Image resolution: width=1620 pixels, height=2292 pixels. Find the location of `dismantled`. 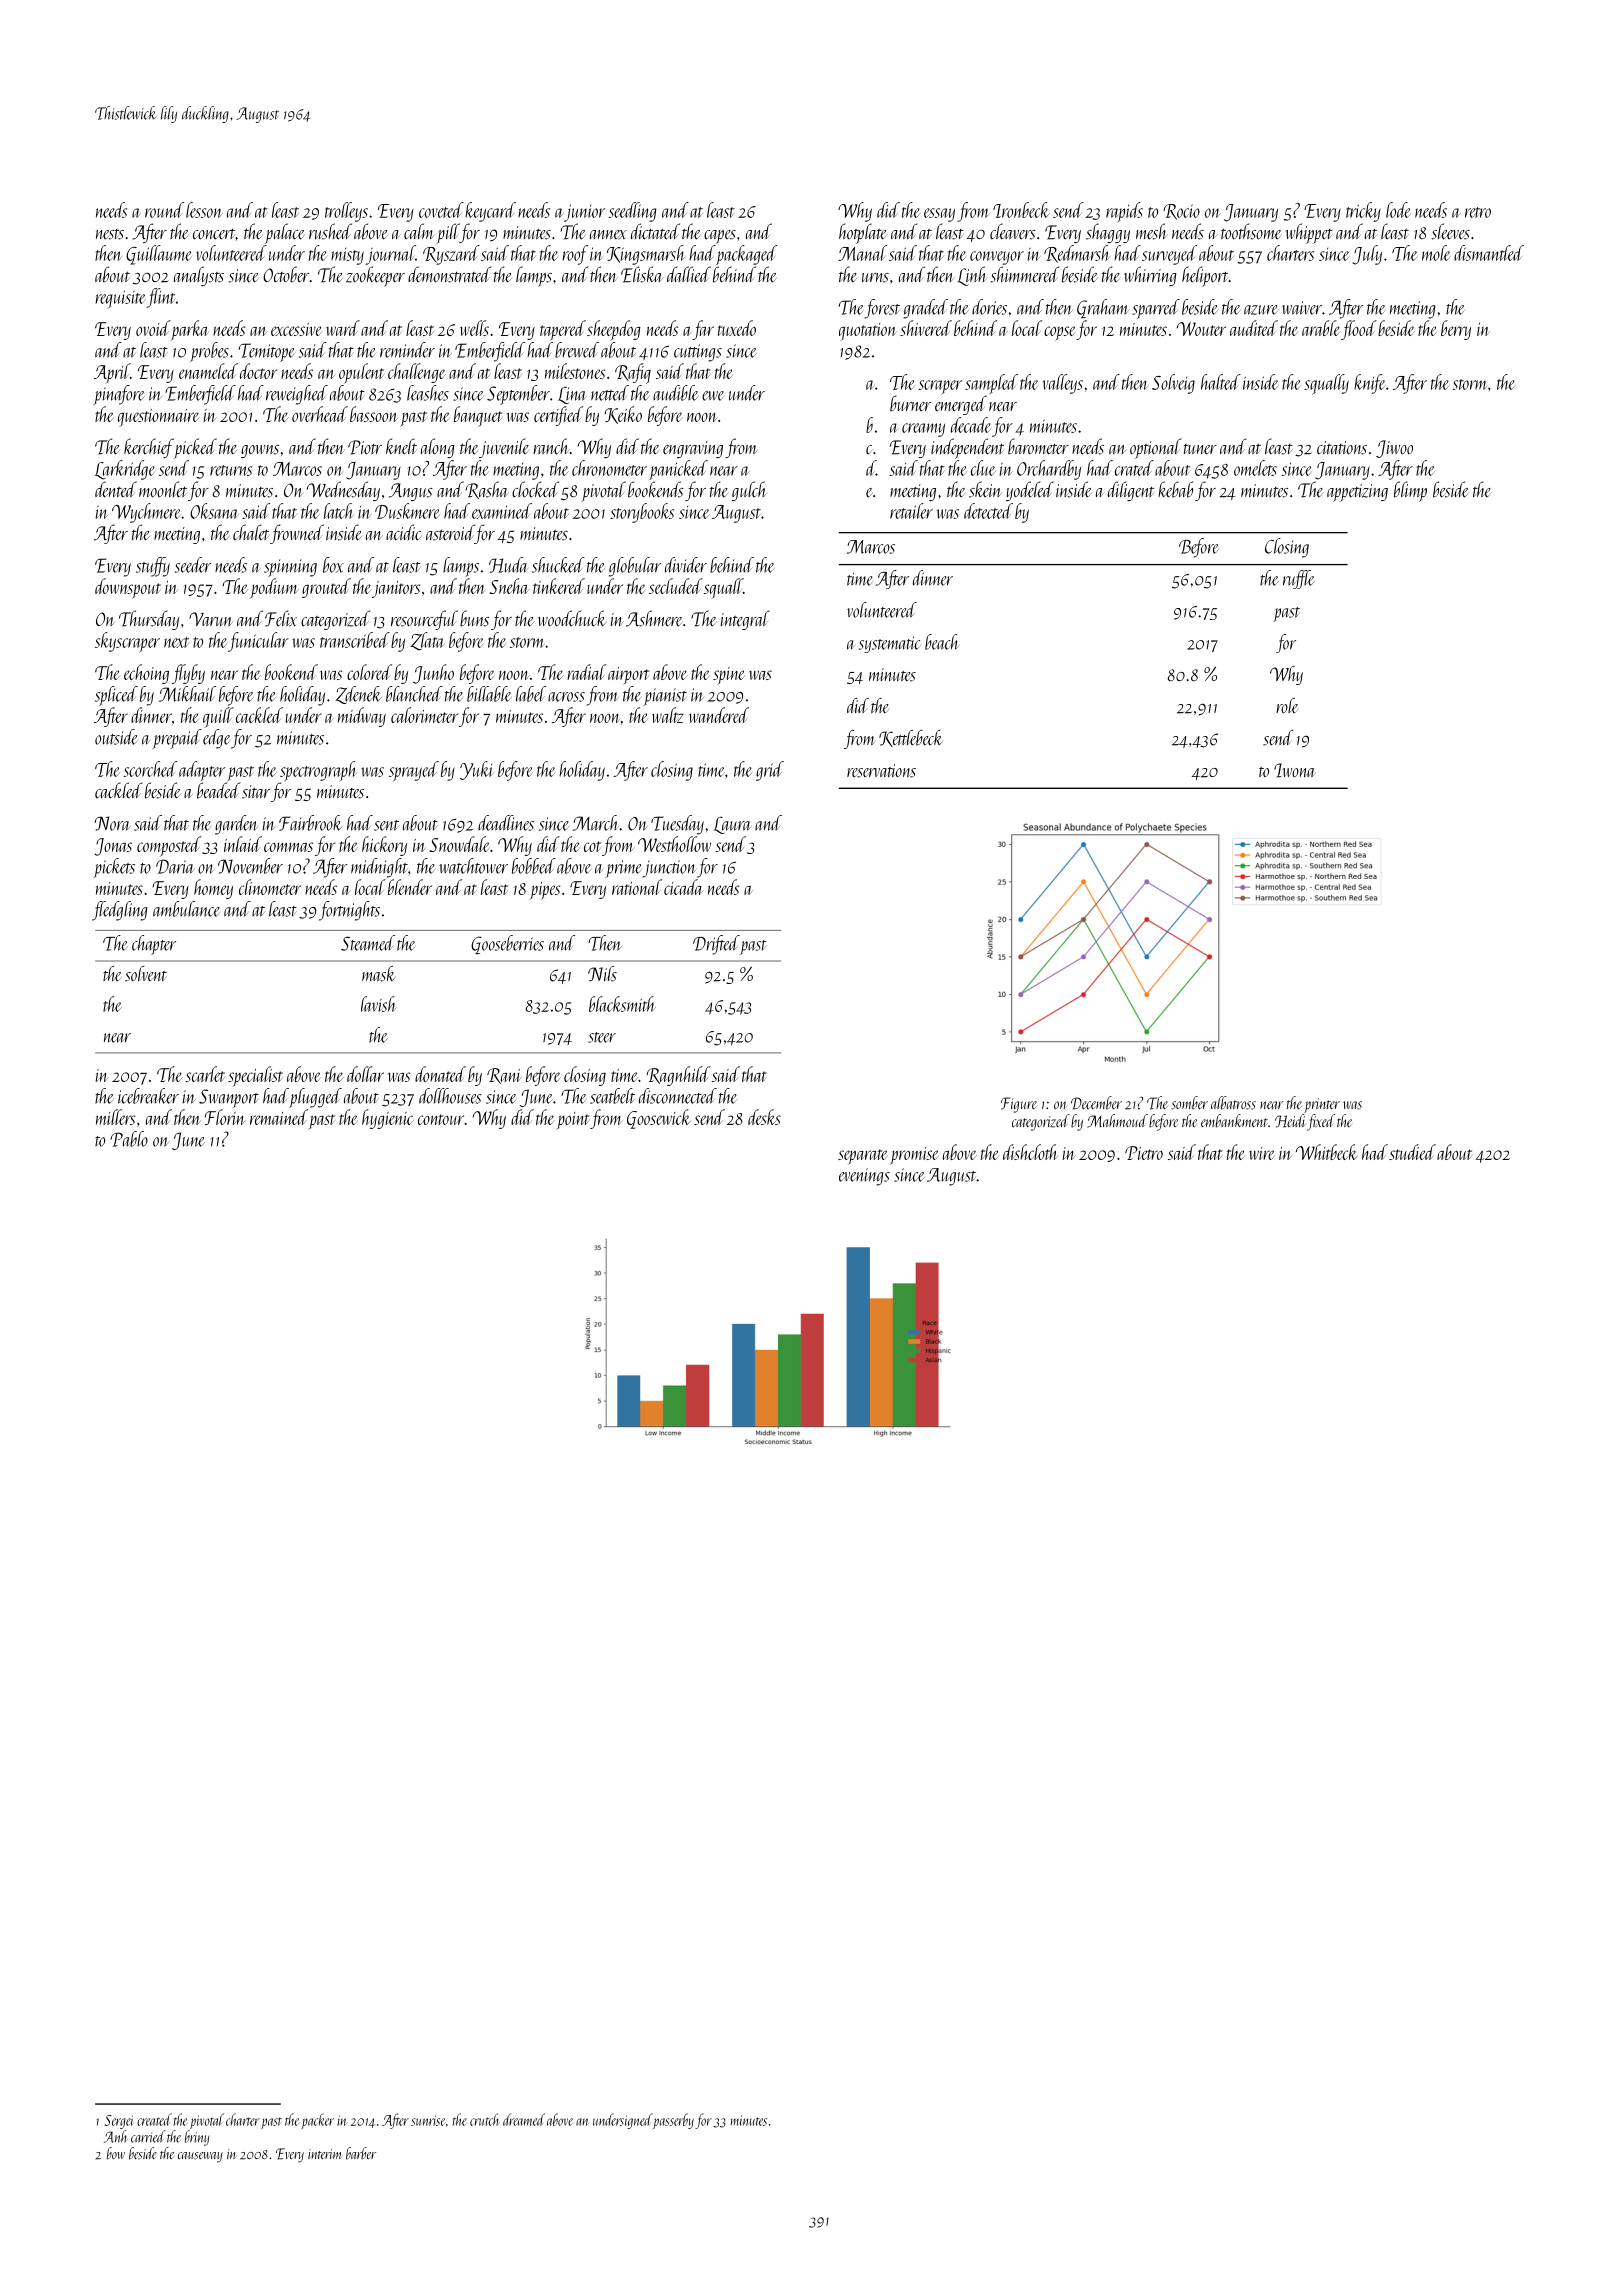

dismantled is located at coordinates (1489, 253).
